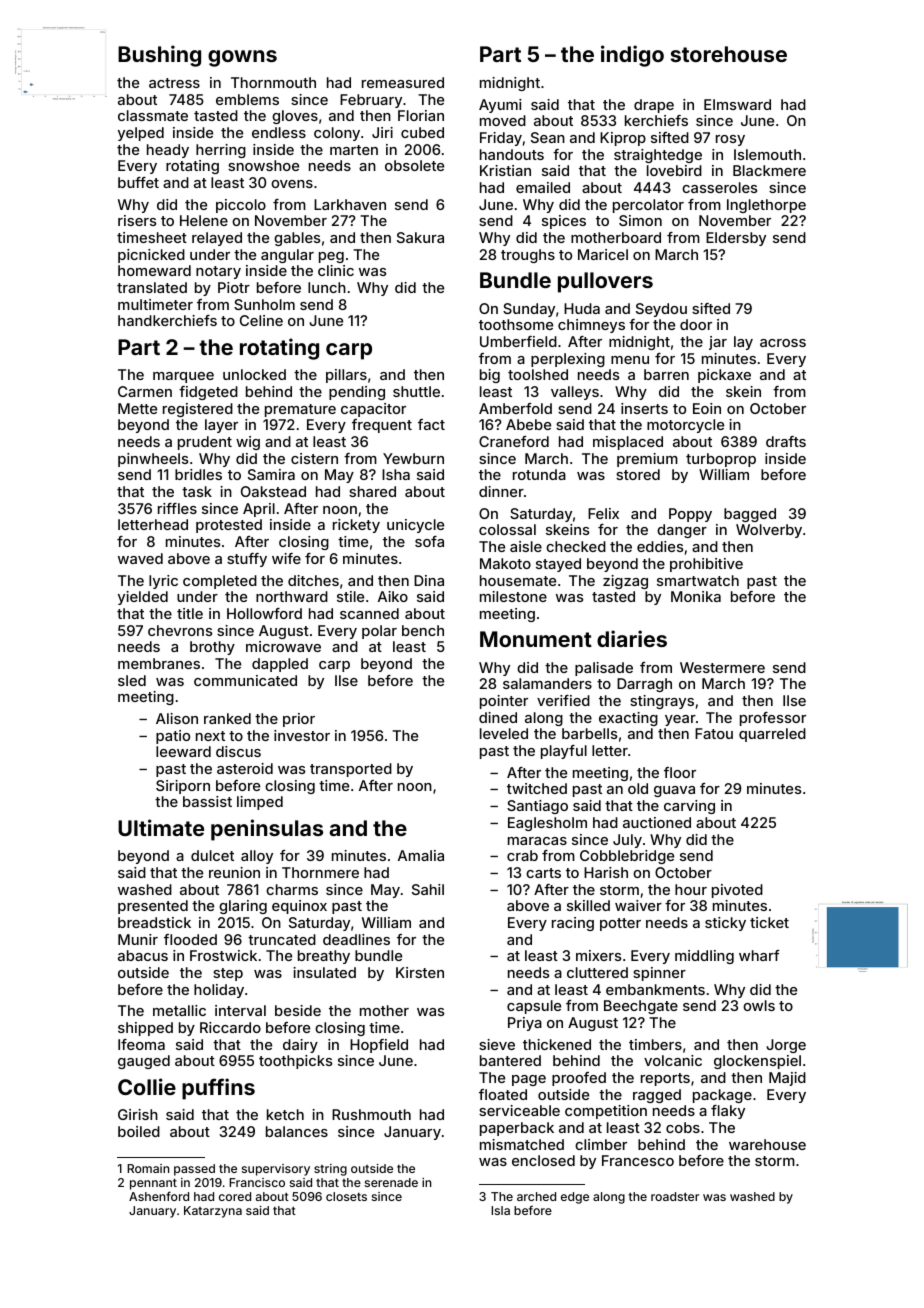 The width and height of the screenshot is (924, 1308). I want to click on protested, so click(229, 526).
